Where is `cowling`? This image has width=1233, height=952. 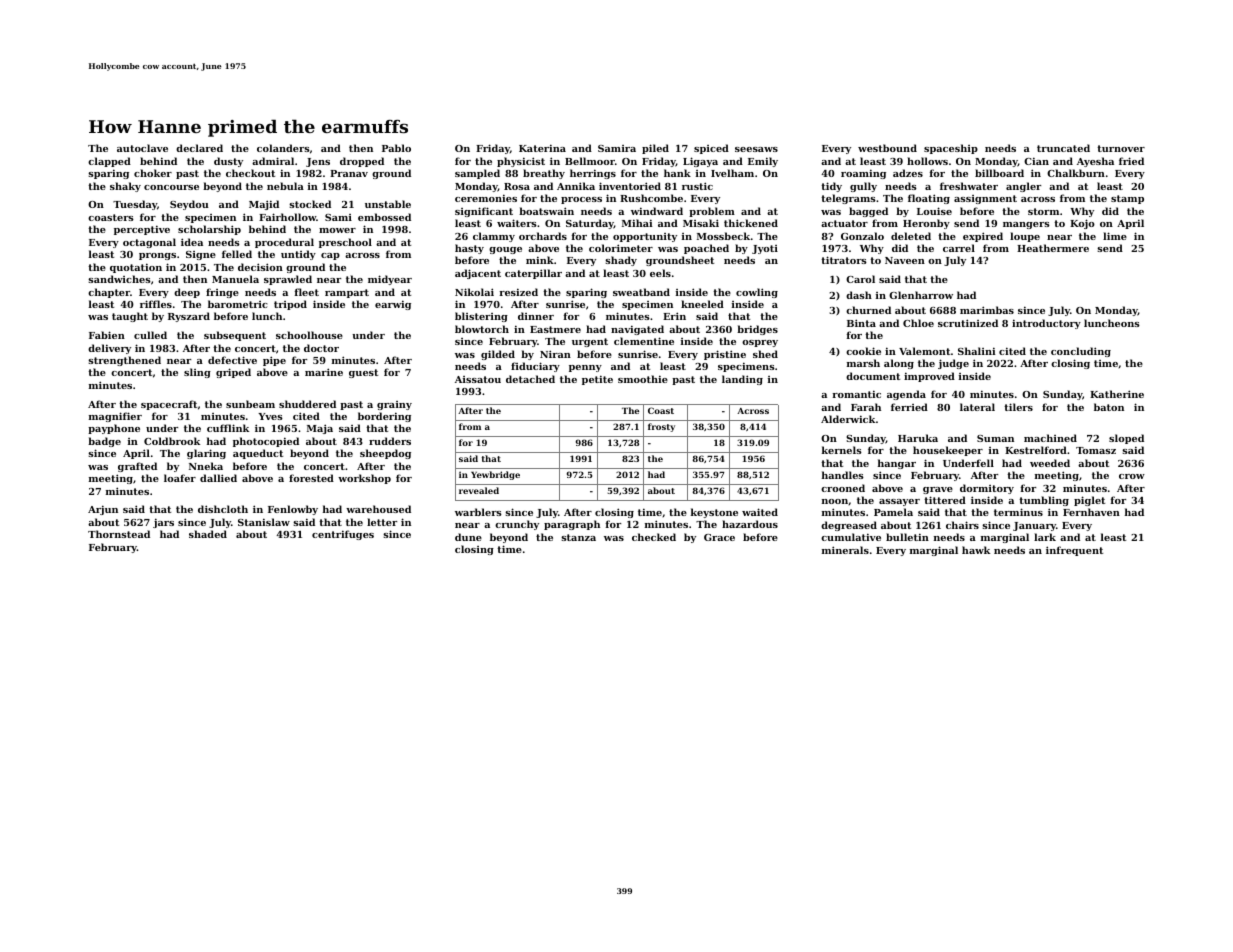
cowling is located at coordinates (757, 293).
